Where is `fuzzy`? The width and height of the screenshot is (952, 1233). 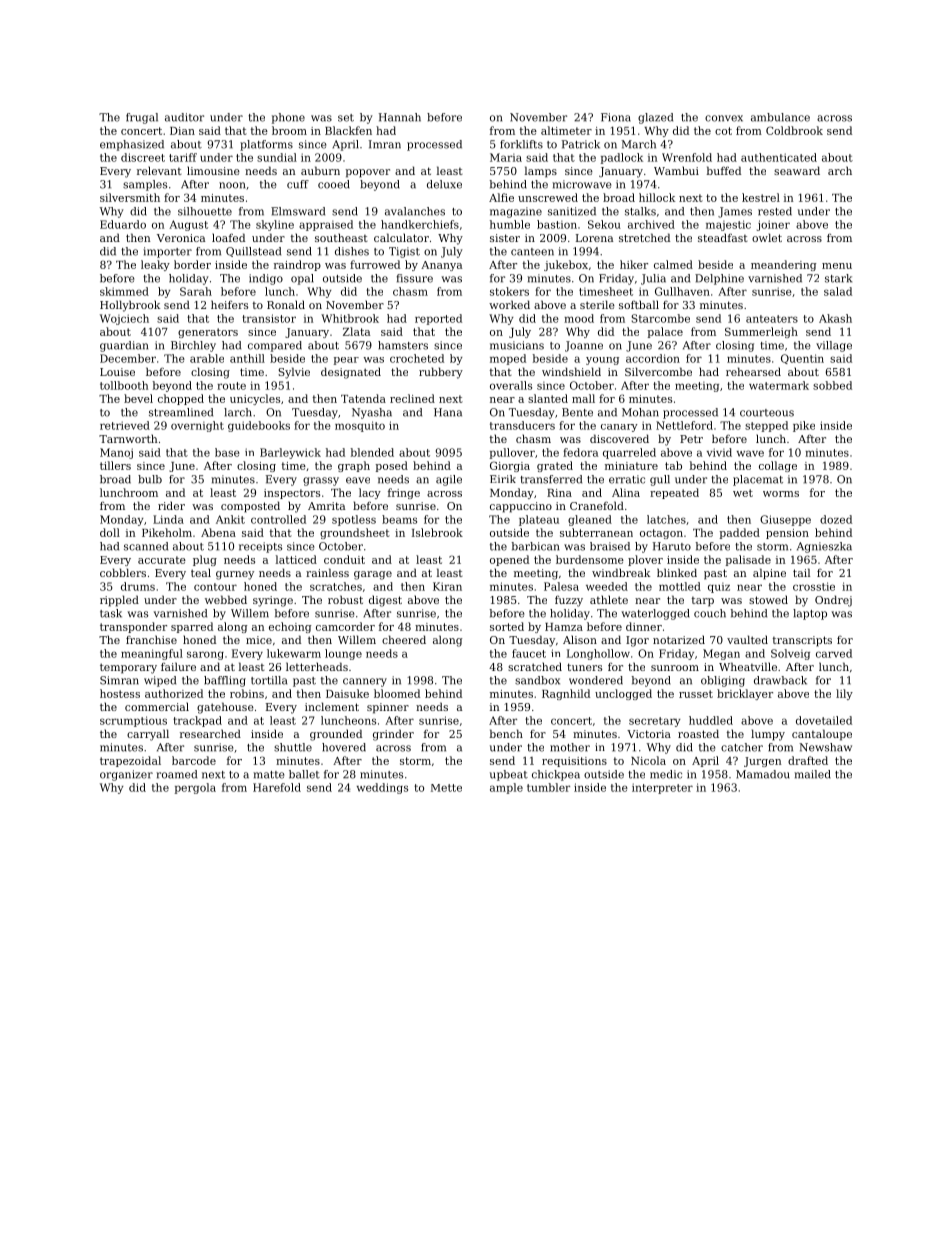
fuzzy is located at coordinates (569, 601).
